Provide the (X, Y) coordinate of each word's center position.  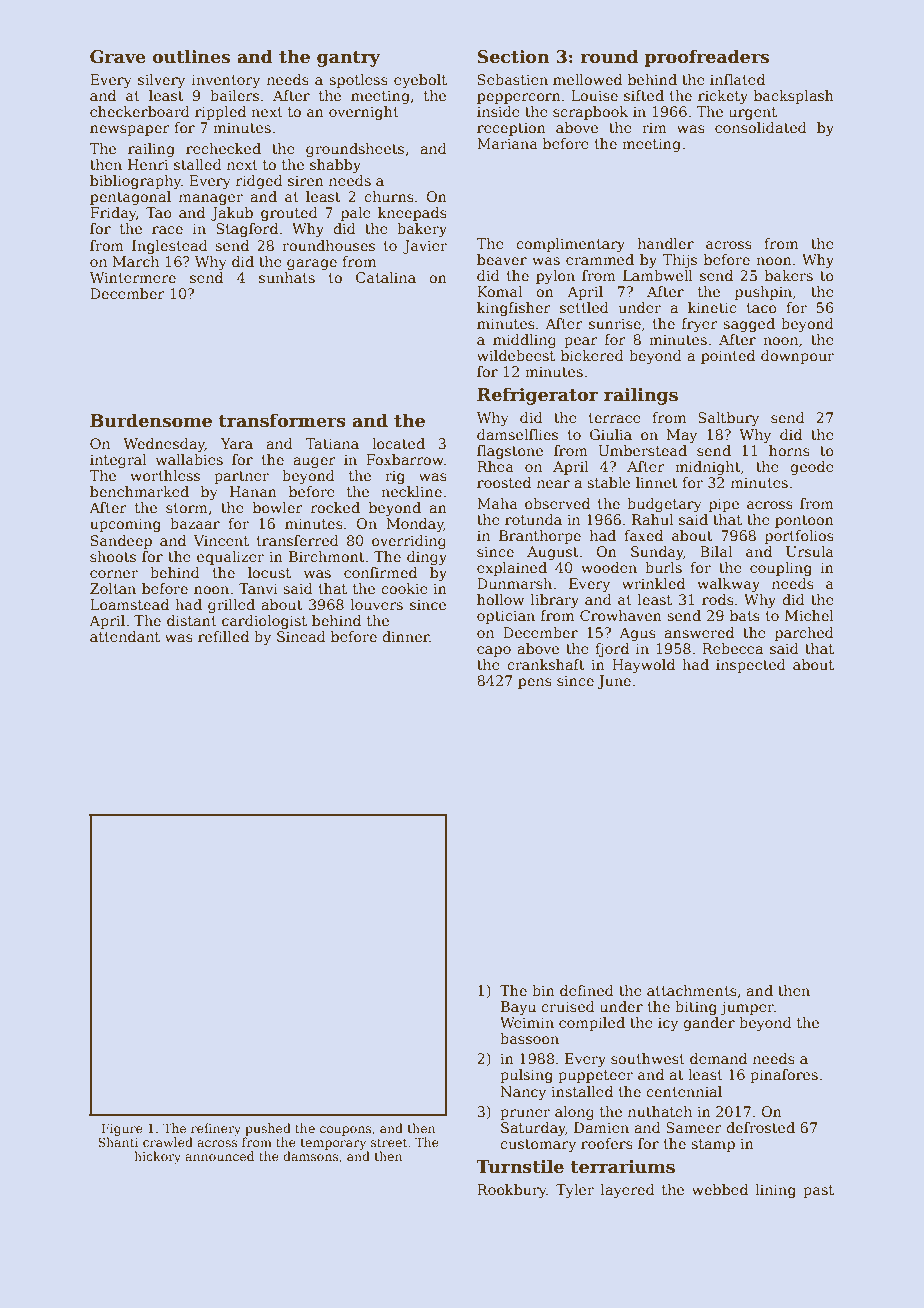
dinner (406, 636)
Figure (122, 1130)
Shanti (118, 1142)
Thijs (679, 261)
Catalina (386, 277)
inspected (751, 666)
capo (494, 651)
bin (543, 990)
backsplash (794, 97)
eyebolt (420, 81)
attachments (692, 990)
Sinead (301, 636)
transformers (282, 420)
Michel (809, 615)
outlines (191, 56)
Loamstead (129, 604)
